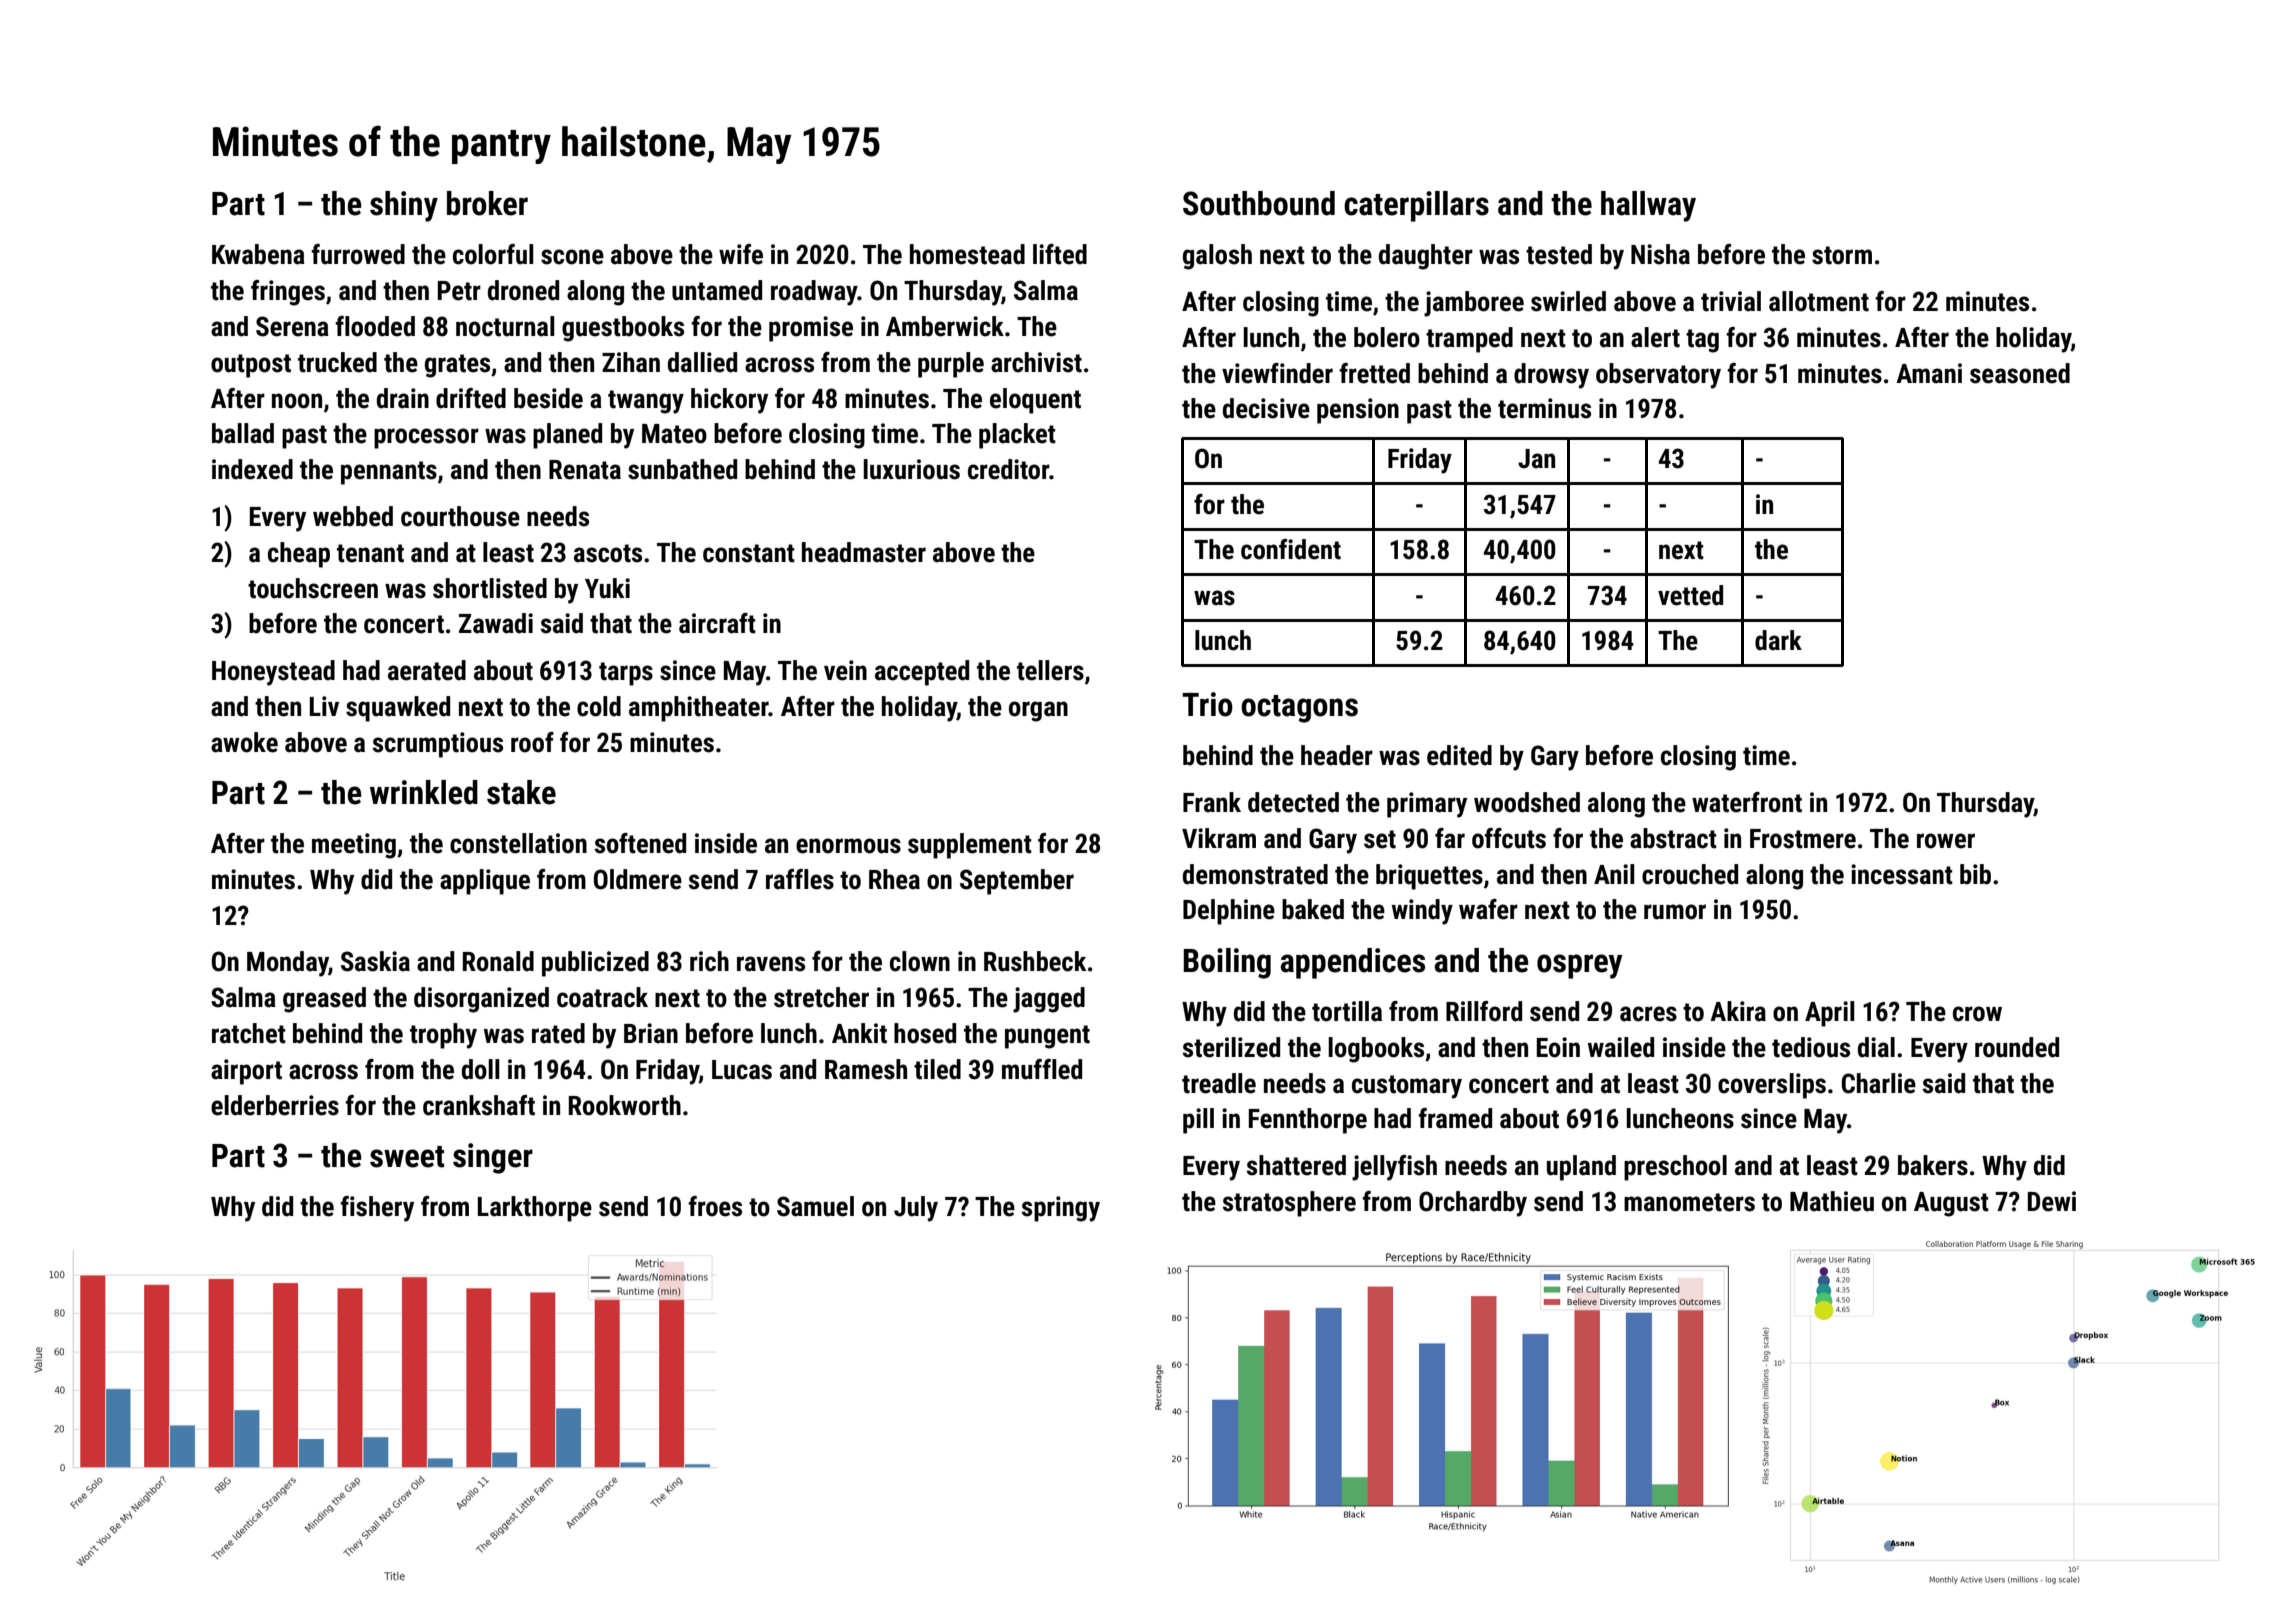 This screenshot has height=1620, width=2292. I want to click on fishery, so click(377, 1209).
